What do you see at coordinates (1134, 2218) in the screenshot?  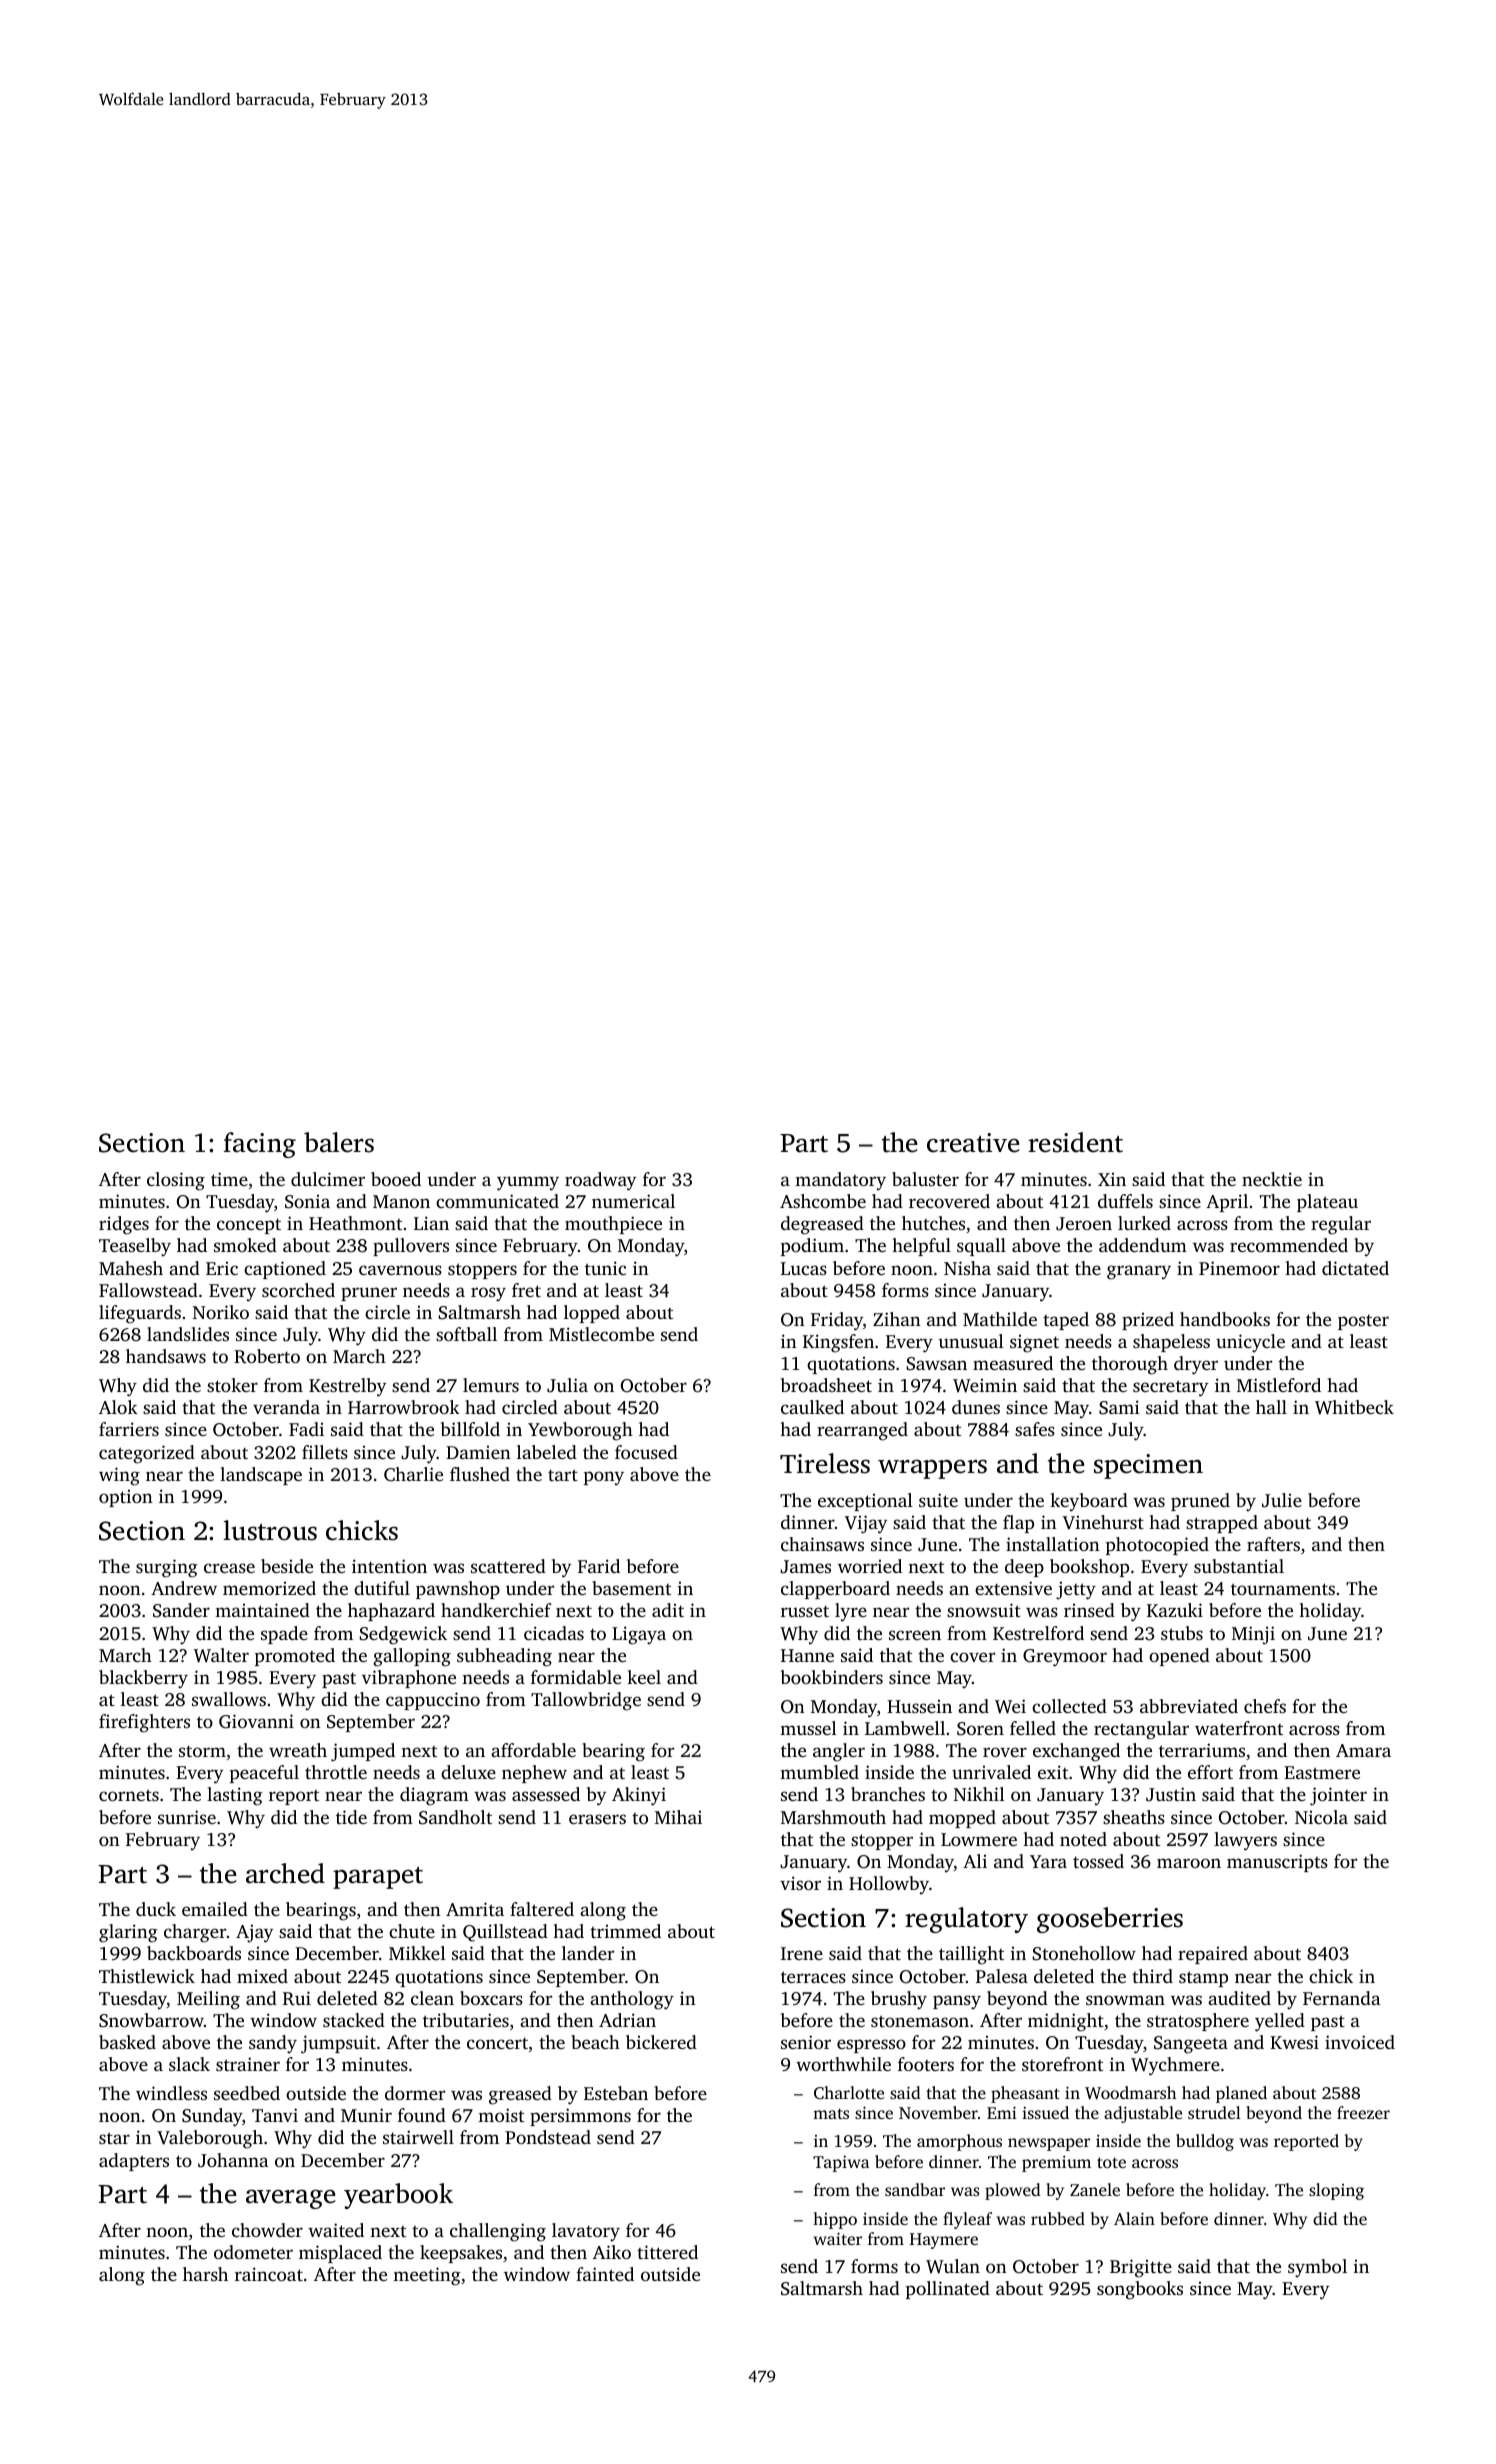 I see `Alain` at bounding box center [1134, 2218].
